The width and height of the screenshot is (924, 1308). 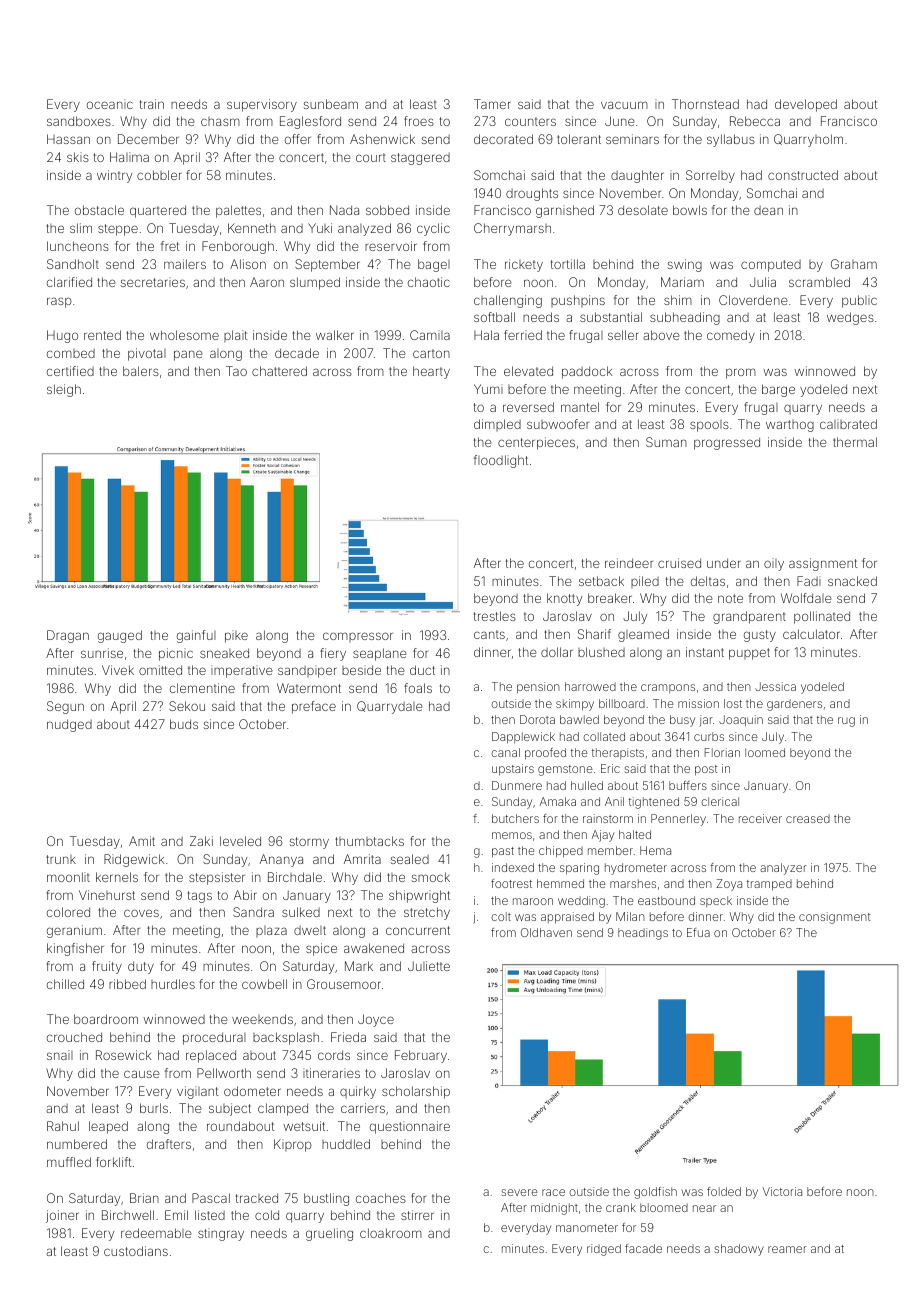 What do you see at coordinates (850, 318) in the screenshot?
I see `wedges` at bounding box center [850, 318].
